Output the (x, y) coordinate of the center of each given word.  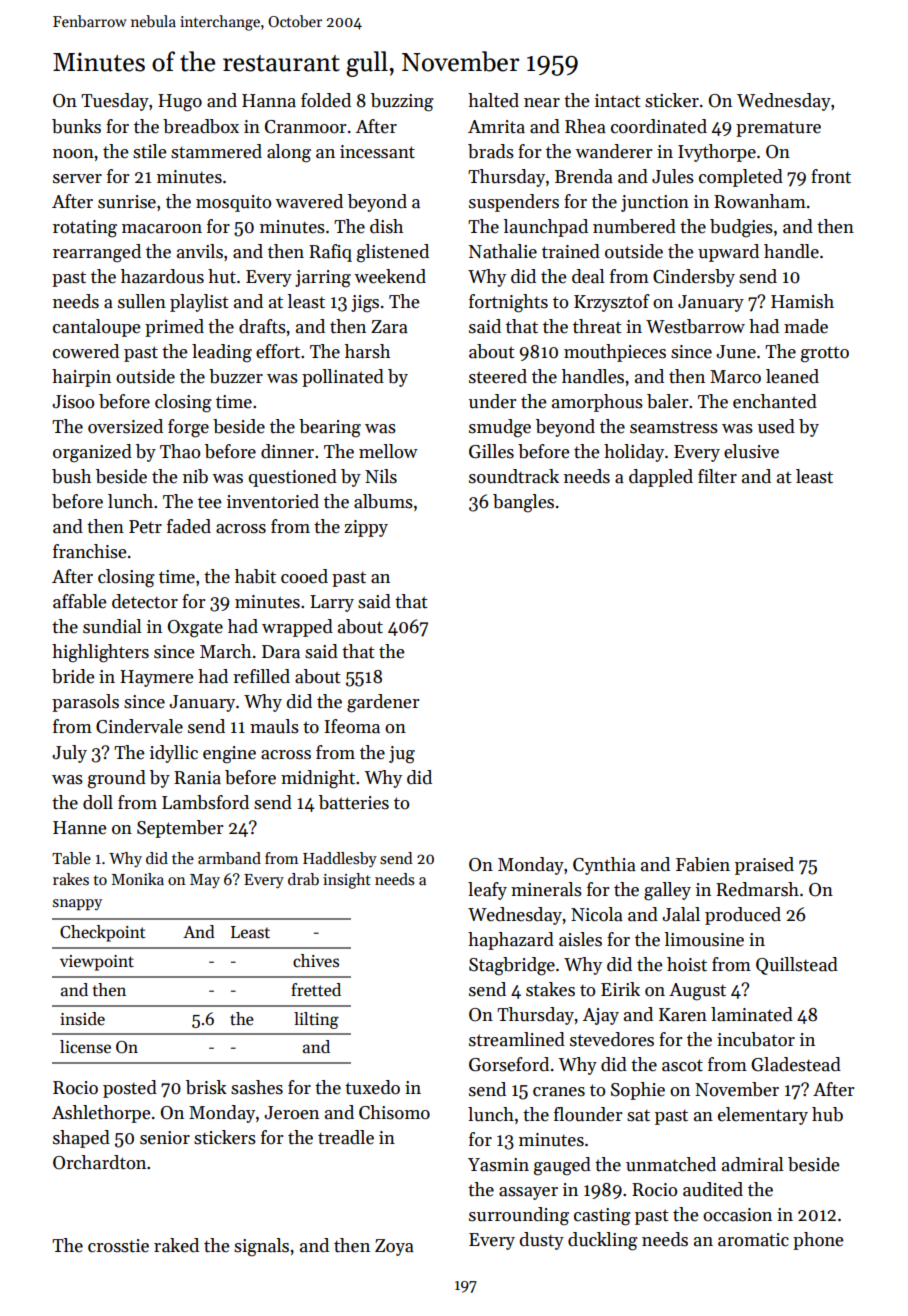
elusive (751, 451)
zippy (366, 528)
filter (717, 476)
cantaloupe (97, 328)
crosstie (118, 1246)
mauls (274, 726)
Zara (389, 327)
